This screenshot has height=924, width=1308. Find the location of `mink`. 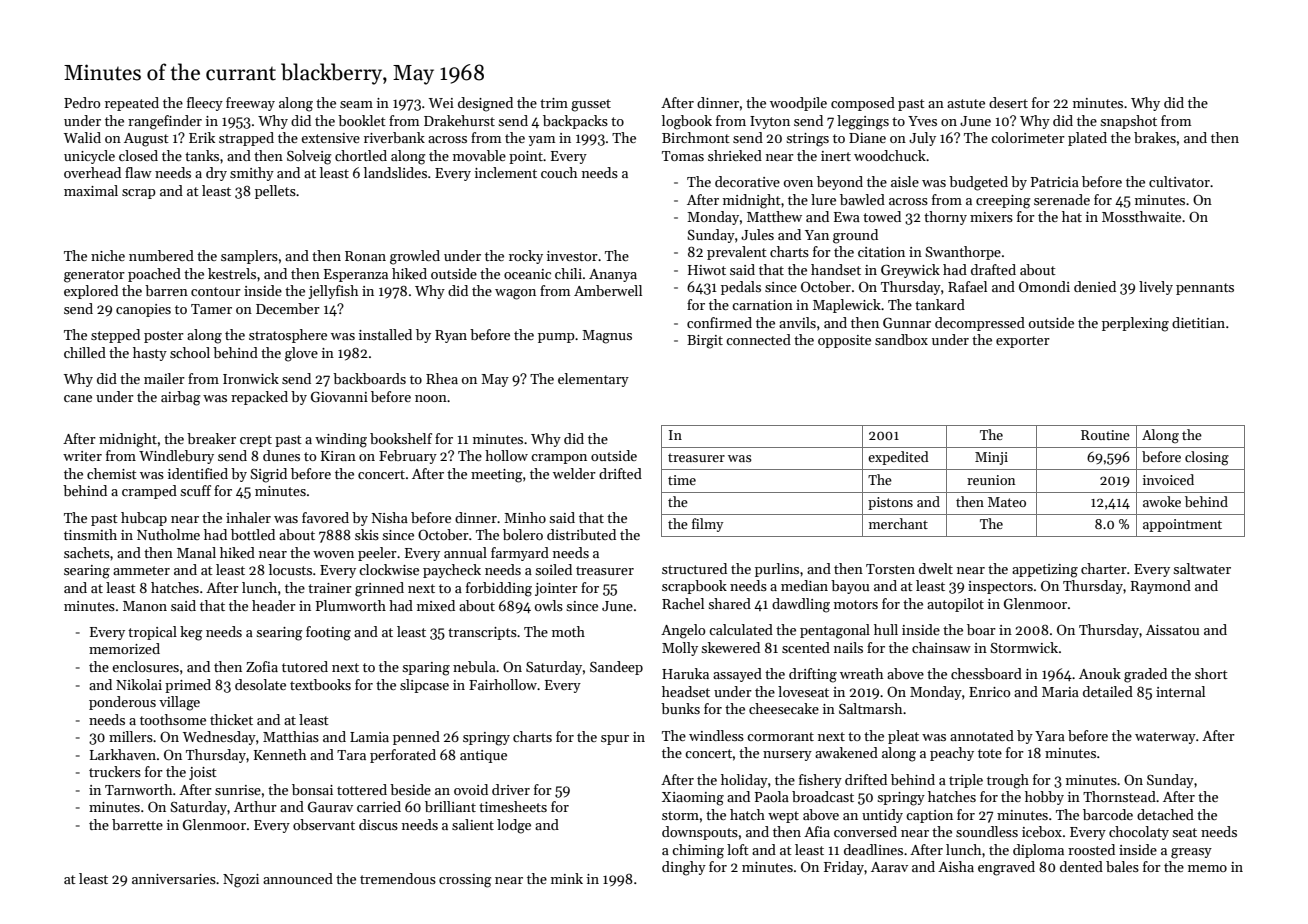

mink is located at coordinates (567, 878).
